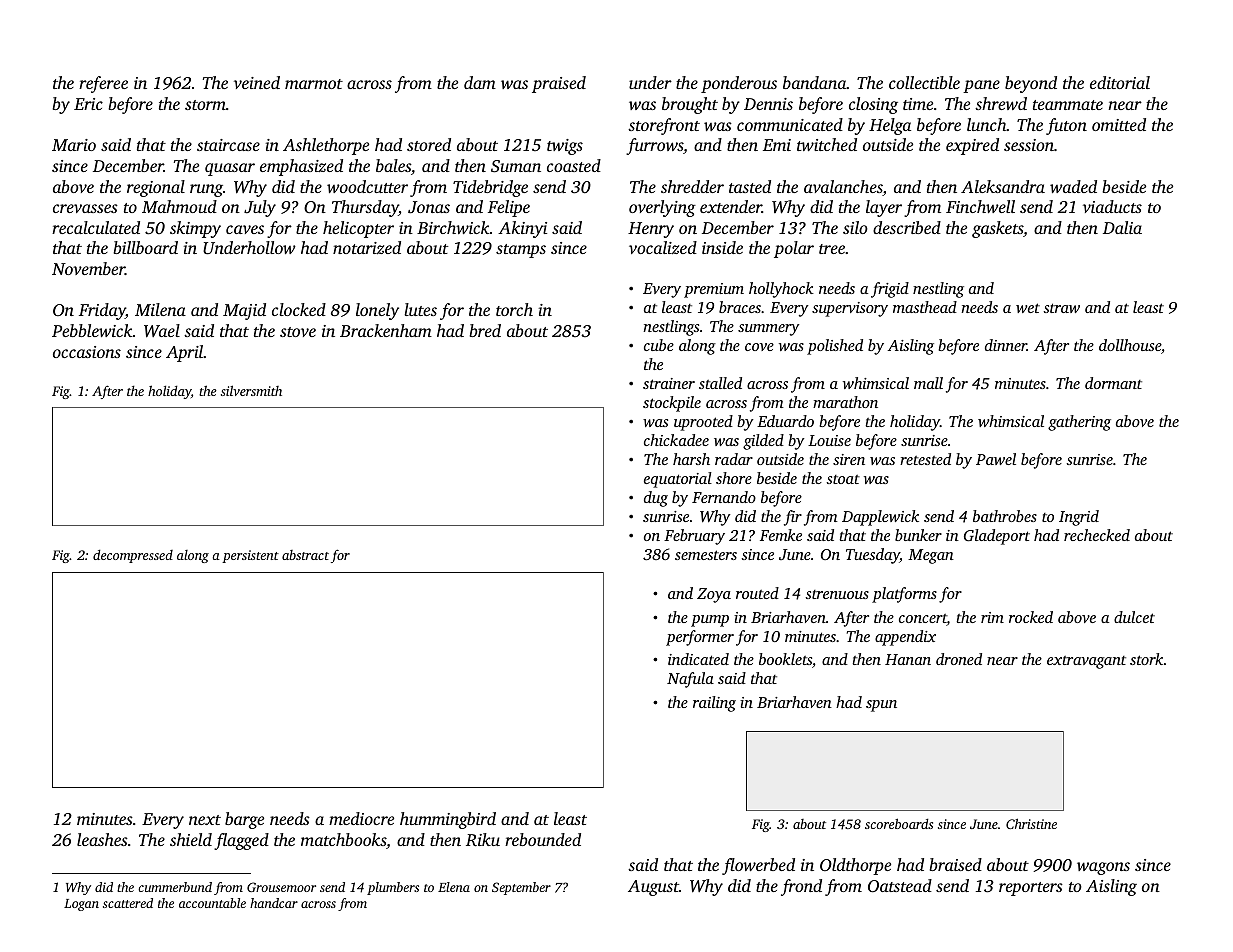 Image resolution: width=1233 pixels, height=952 pixels. I want to click on Ashlethorpe, so click(326, 146).
